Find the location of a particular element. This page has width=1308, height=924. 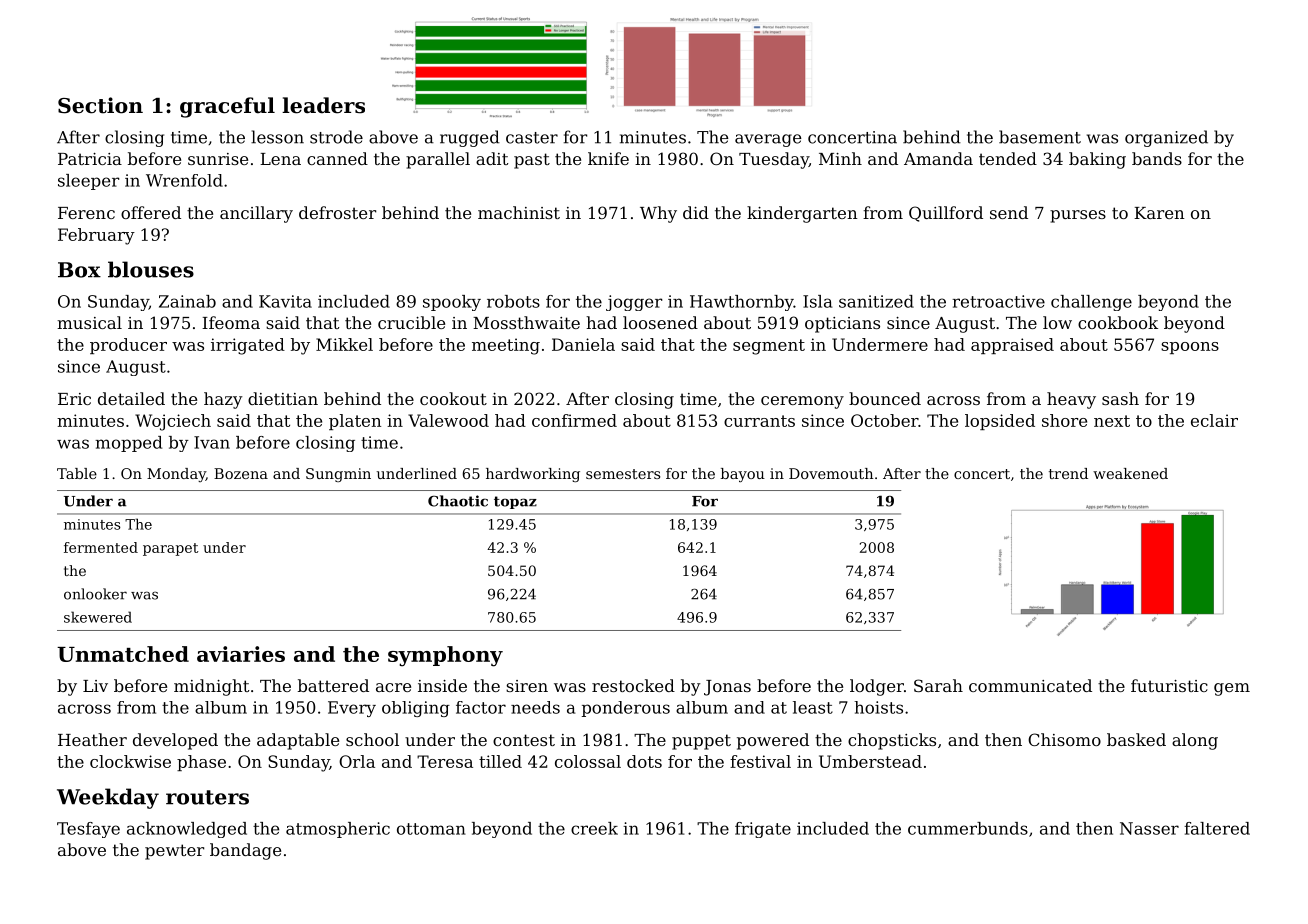

bands is located at coordinates (1157, 158).
